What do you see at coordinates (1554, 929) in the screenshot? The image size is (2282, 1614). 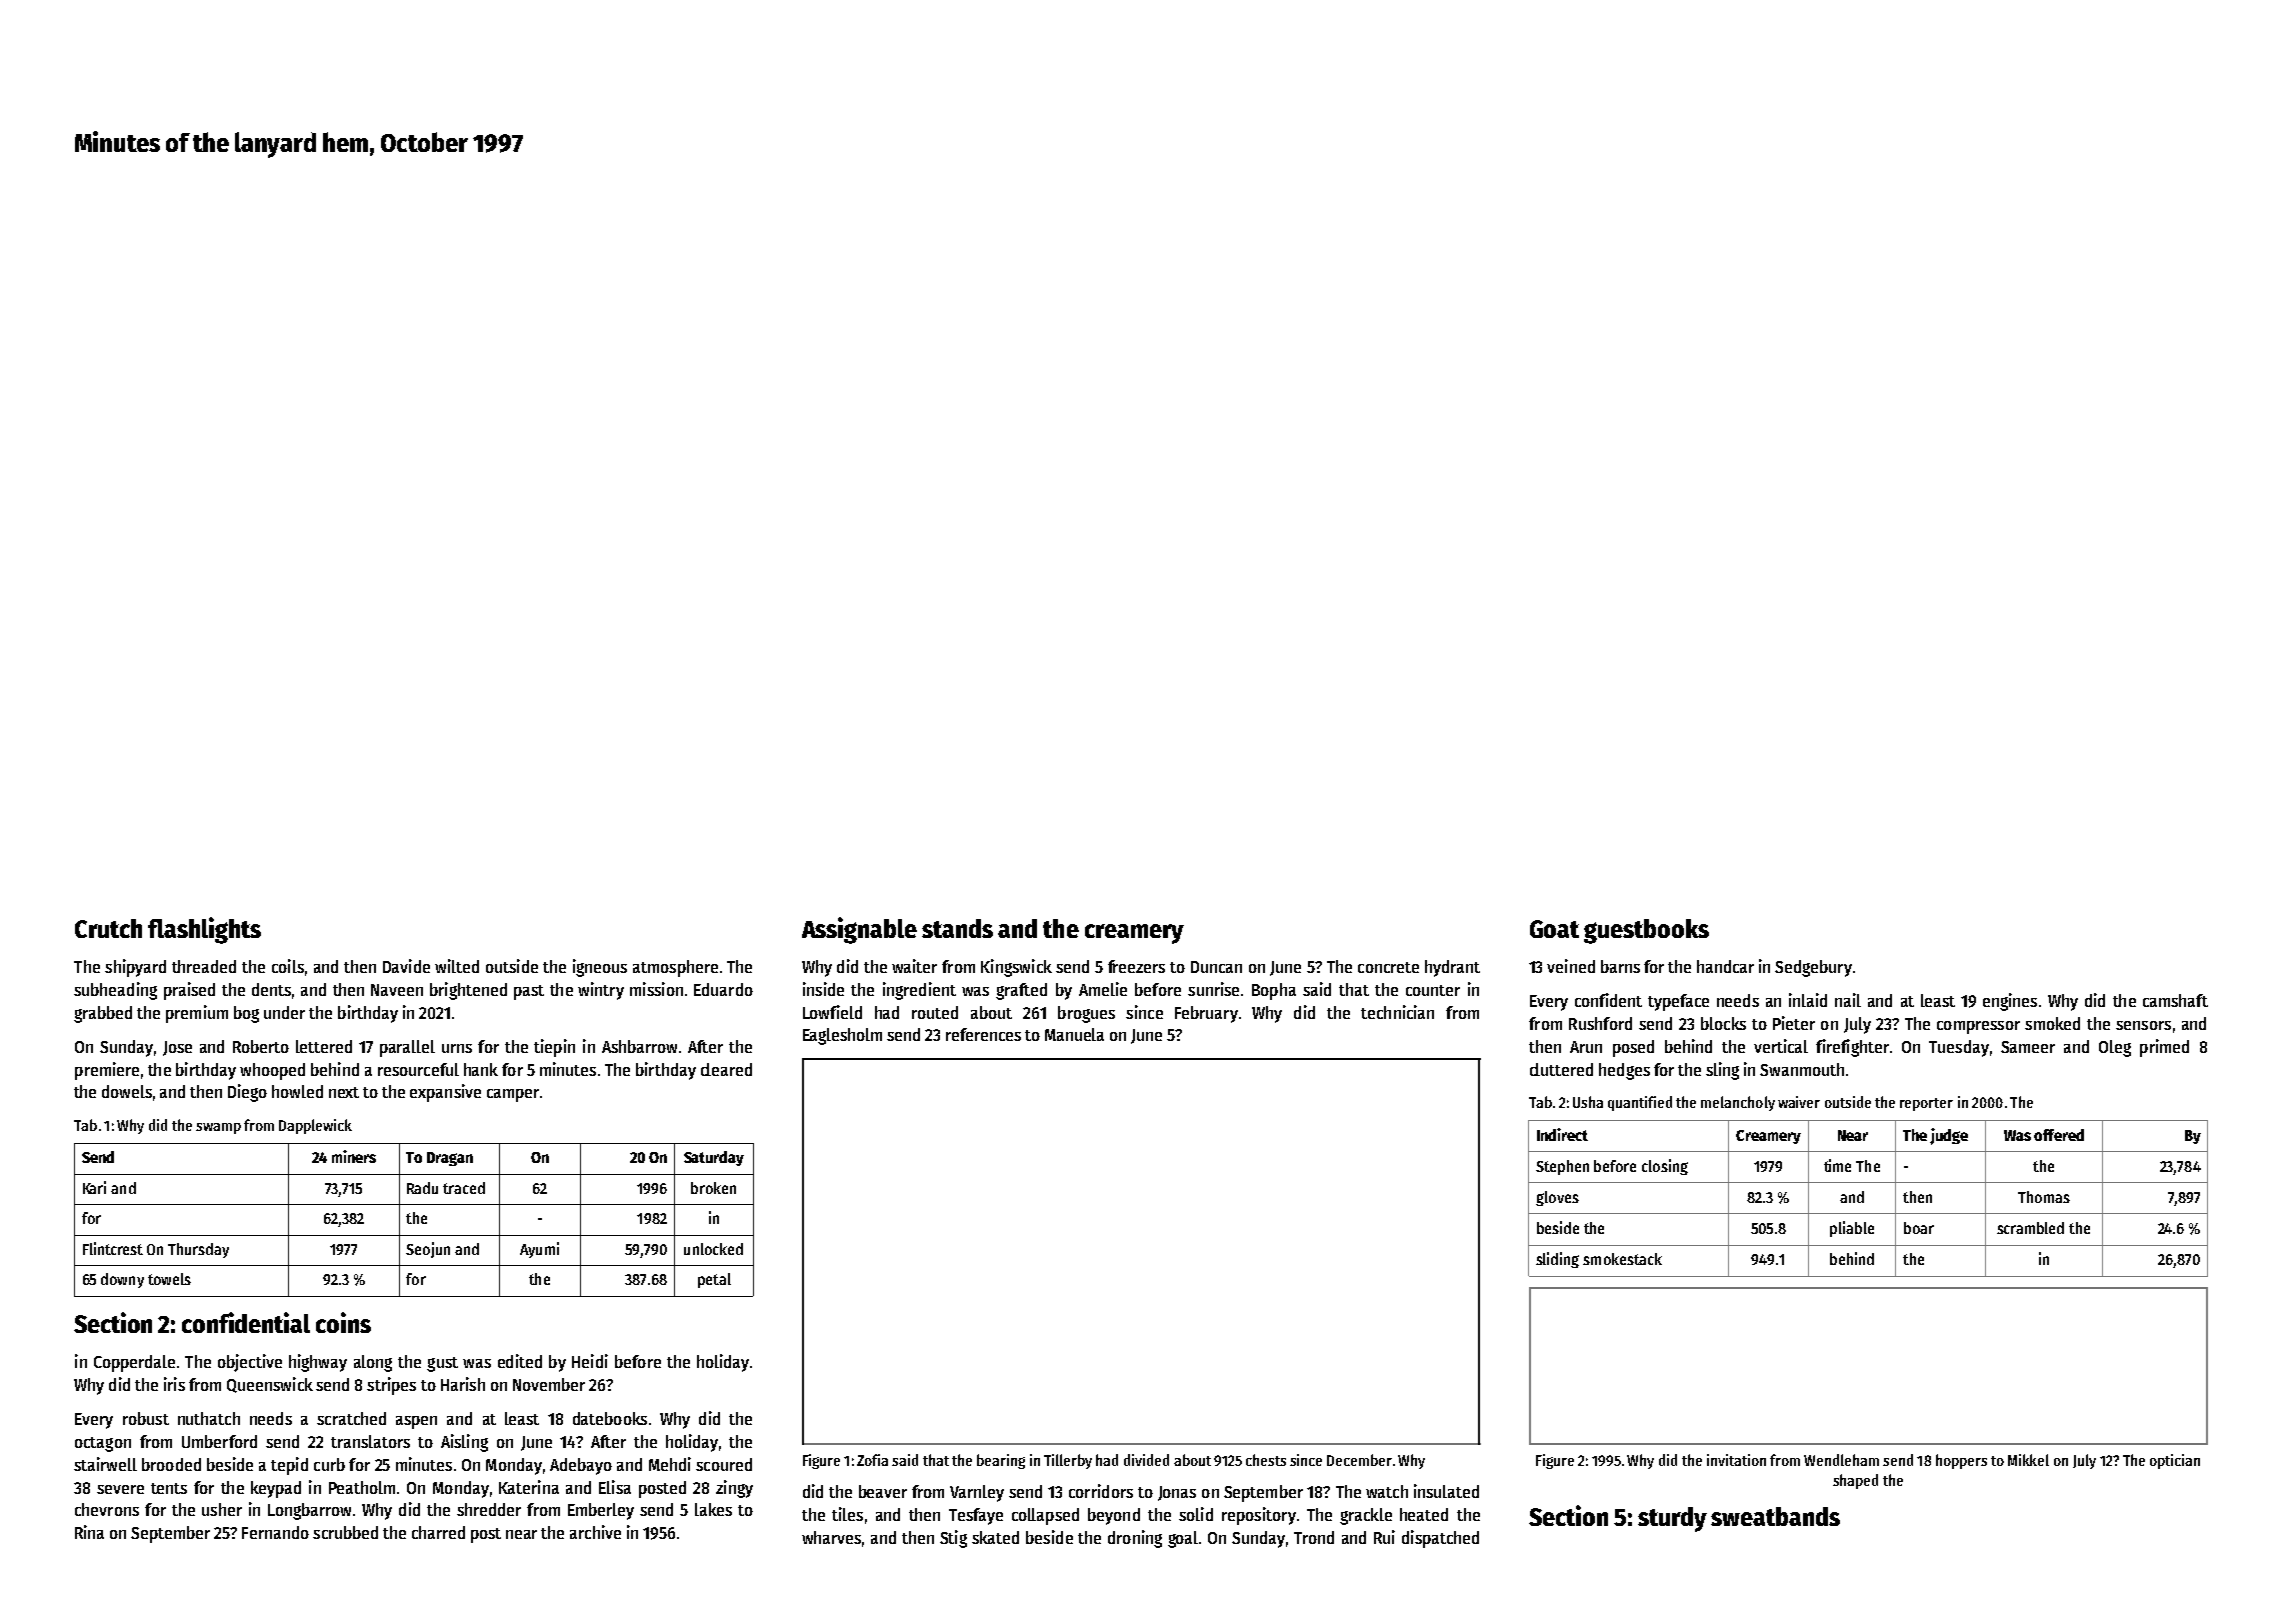 I see `Goat` at bounding box center [1554, 929].
